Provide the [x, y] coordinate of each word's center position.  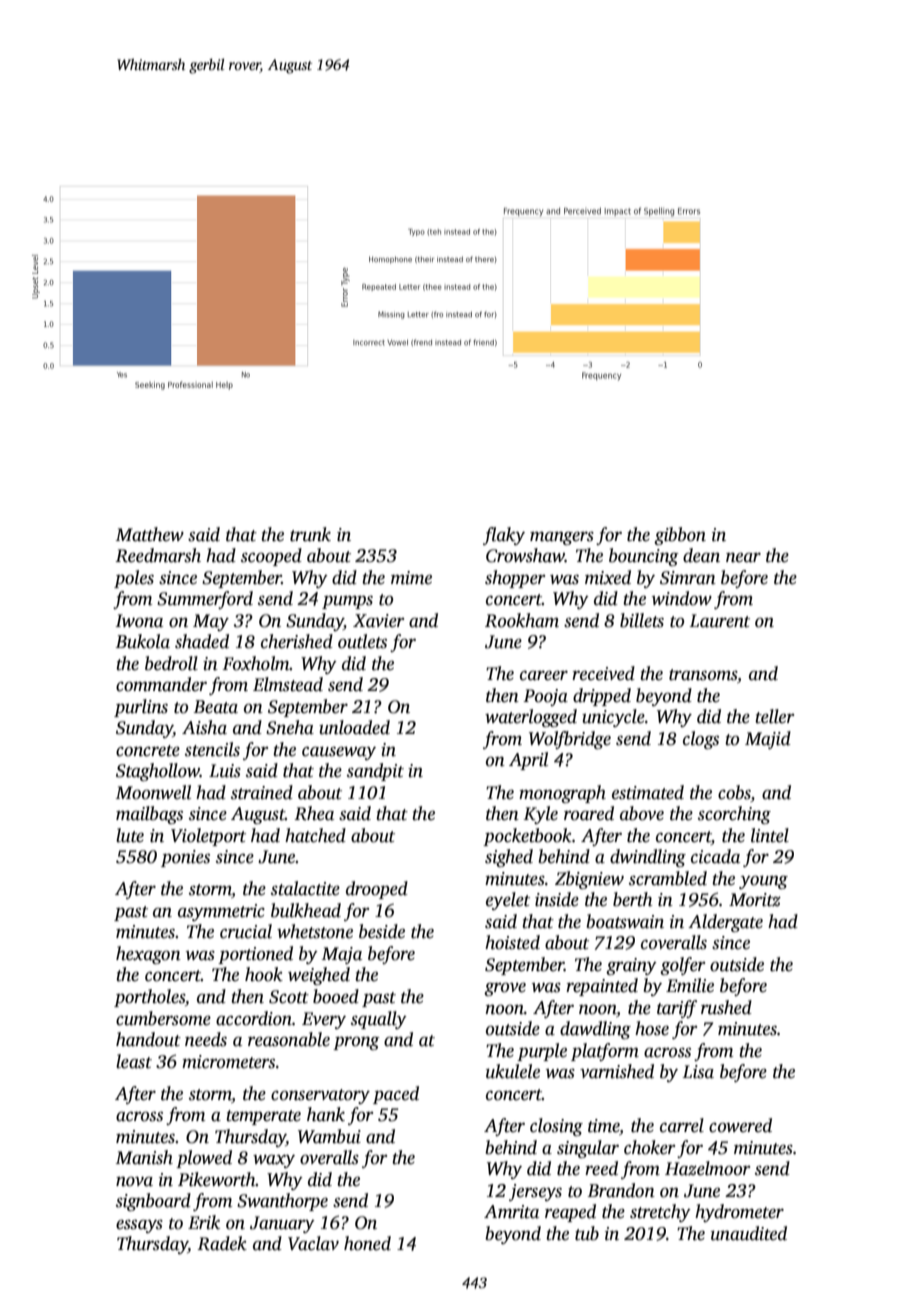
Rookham [522, 620]
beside [382, 931]
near [743, 558]
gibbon [680, 536]
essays [139, 1226]
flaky [504, 536]
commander [161, 684]
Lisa [698, 1072]
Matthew [149, 534]
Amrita [511, 1212]
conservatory [320, 1096]
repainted [602, 987]
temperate [263, 1117]
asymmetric [221, 912]
